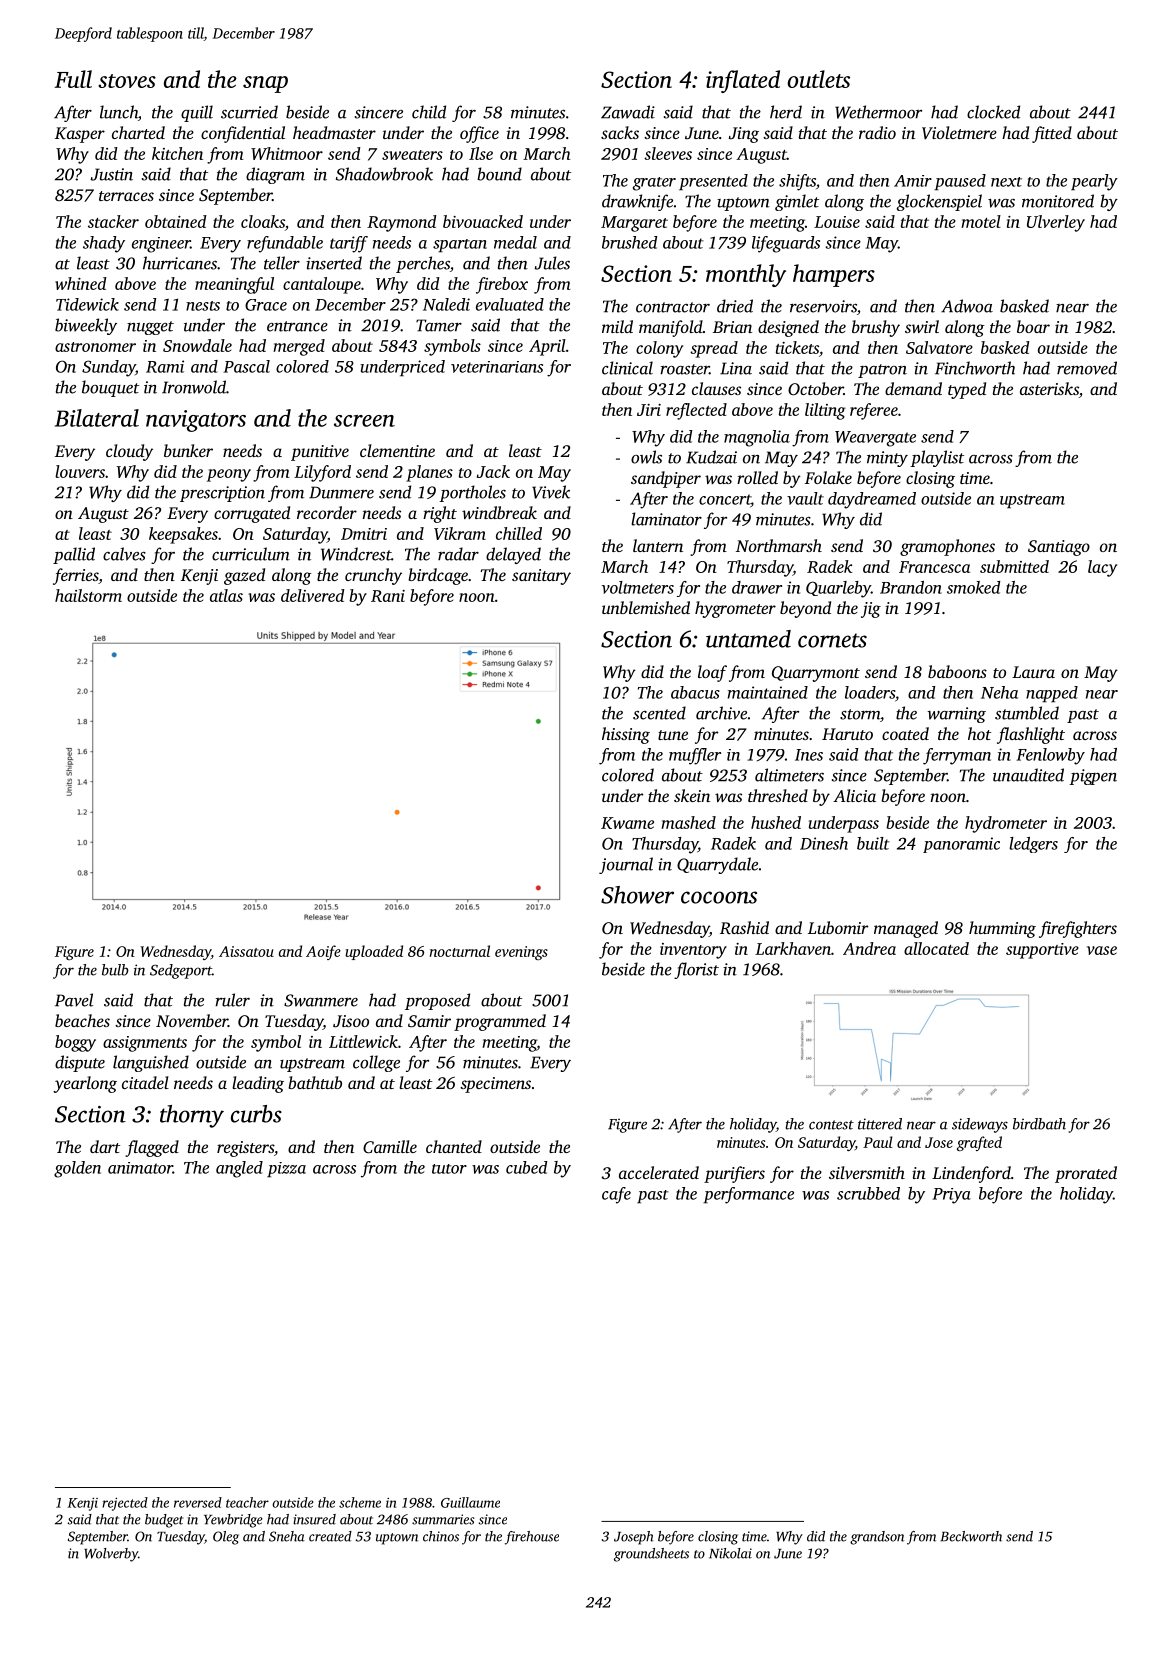 The height and width of the document is (1657, 1172). I want to click on bouquet, so click(110, 388).
